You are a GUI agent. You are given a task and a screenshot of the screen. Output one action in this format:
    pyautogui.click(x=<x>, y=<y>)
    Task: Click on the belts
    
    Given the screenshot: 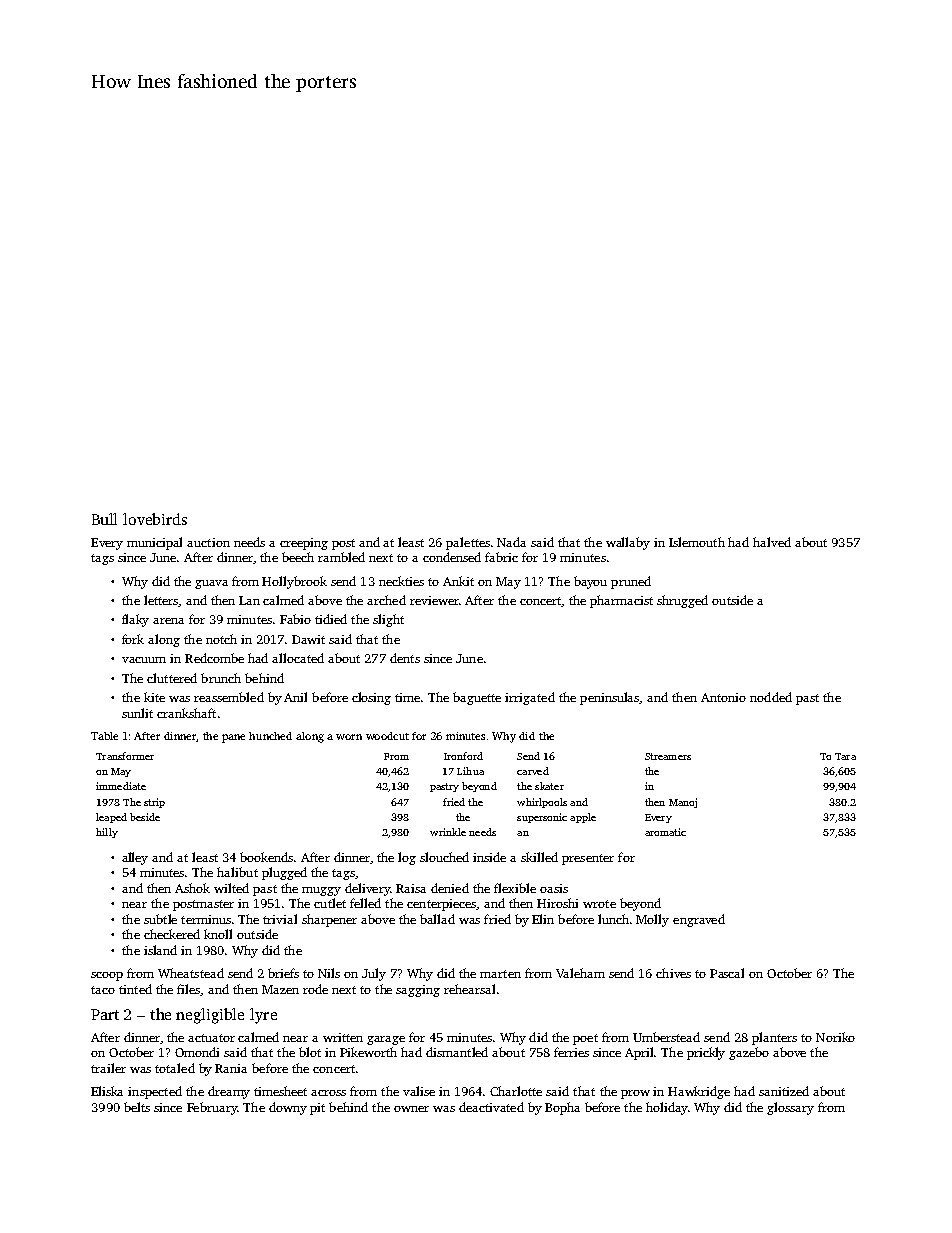 What is the action you would take?
    pyautogui.click(x=137, y=1107)
